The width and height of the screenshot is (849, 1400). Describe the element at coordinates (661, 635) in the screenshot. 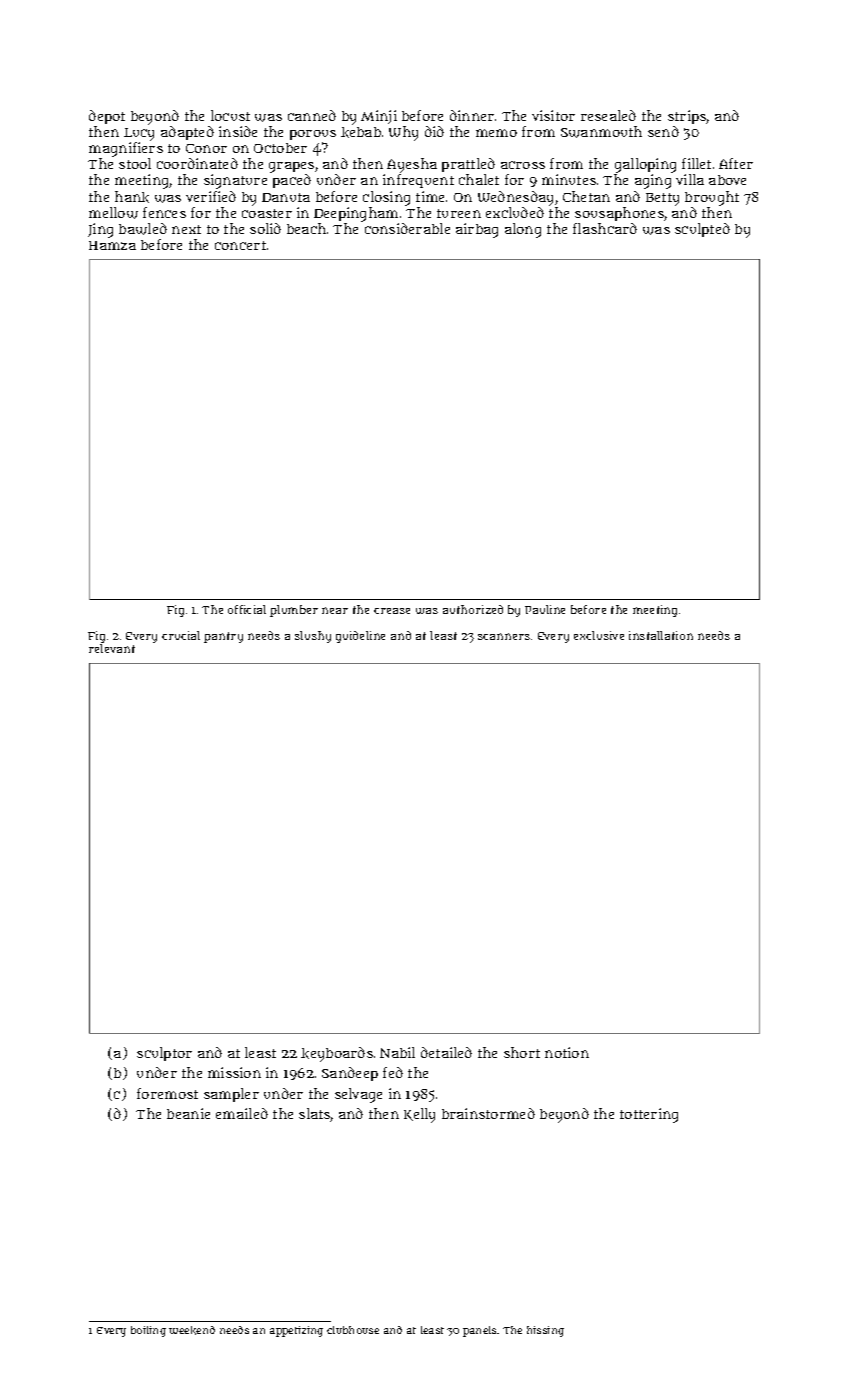

I see `installation` at that location.
